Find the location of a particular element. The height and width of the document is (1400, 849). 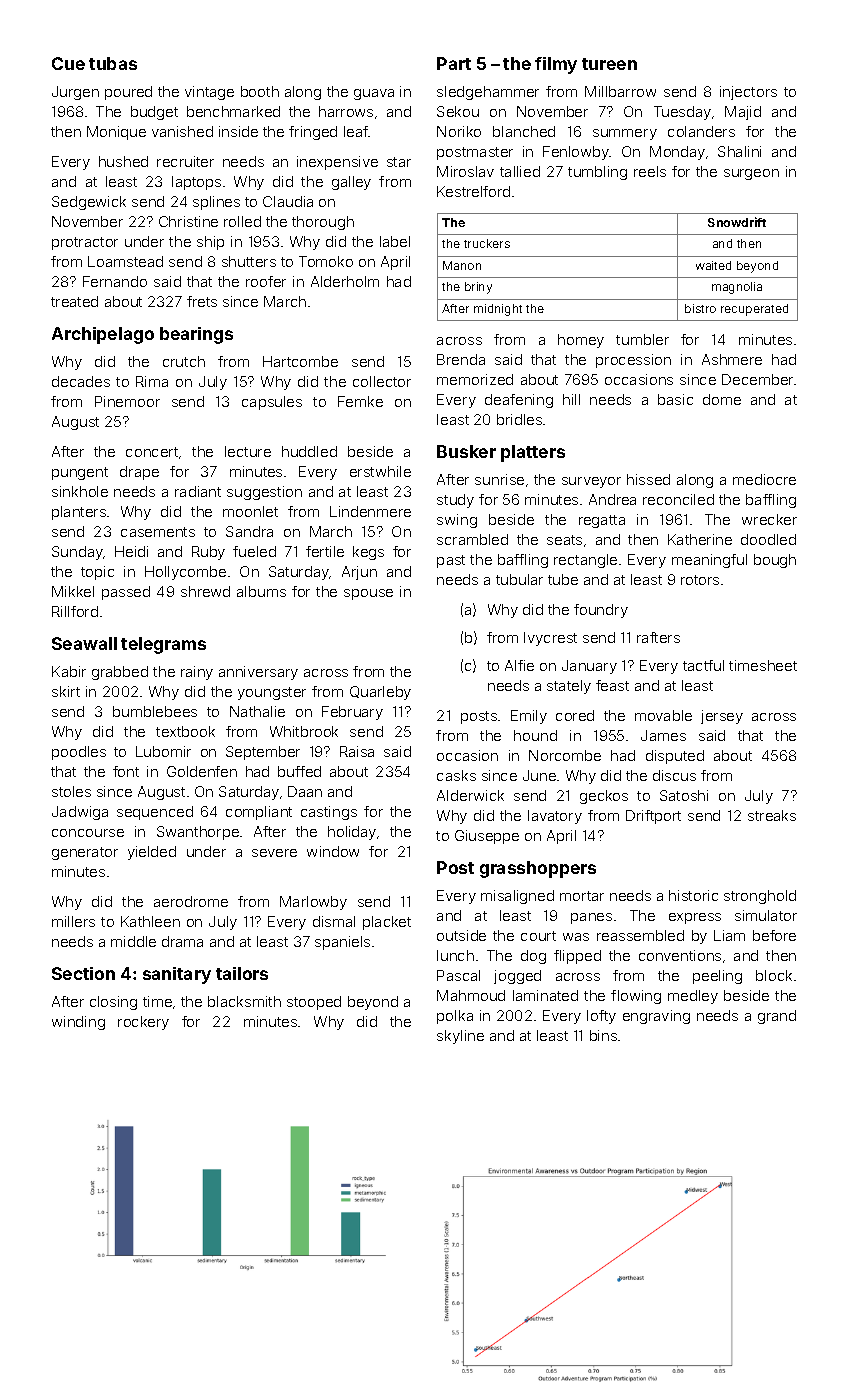

placket is located at coordinates (387, 923).
